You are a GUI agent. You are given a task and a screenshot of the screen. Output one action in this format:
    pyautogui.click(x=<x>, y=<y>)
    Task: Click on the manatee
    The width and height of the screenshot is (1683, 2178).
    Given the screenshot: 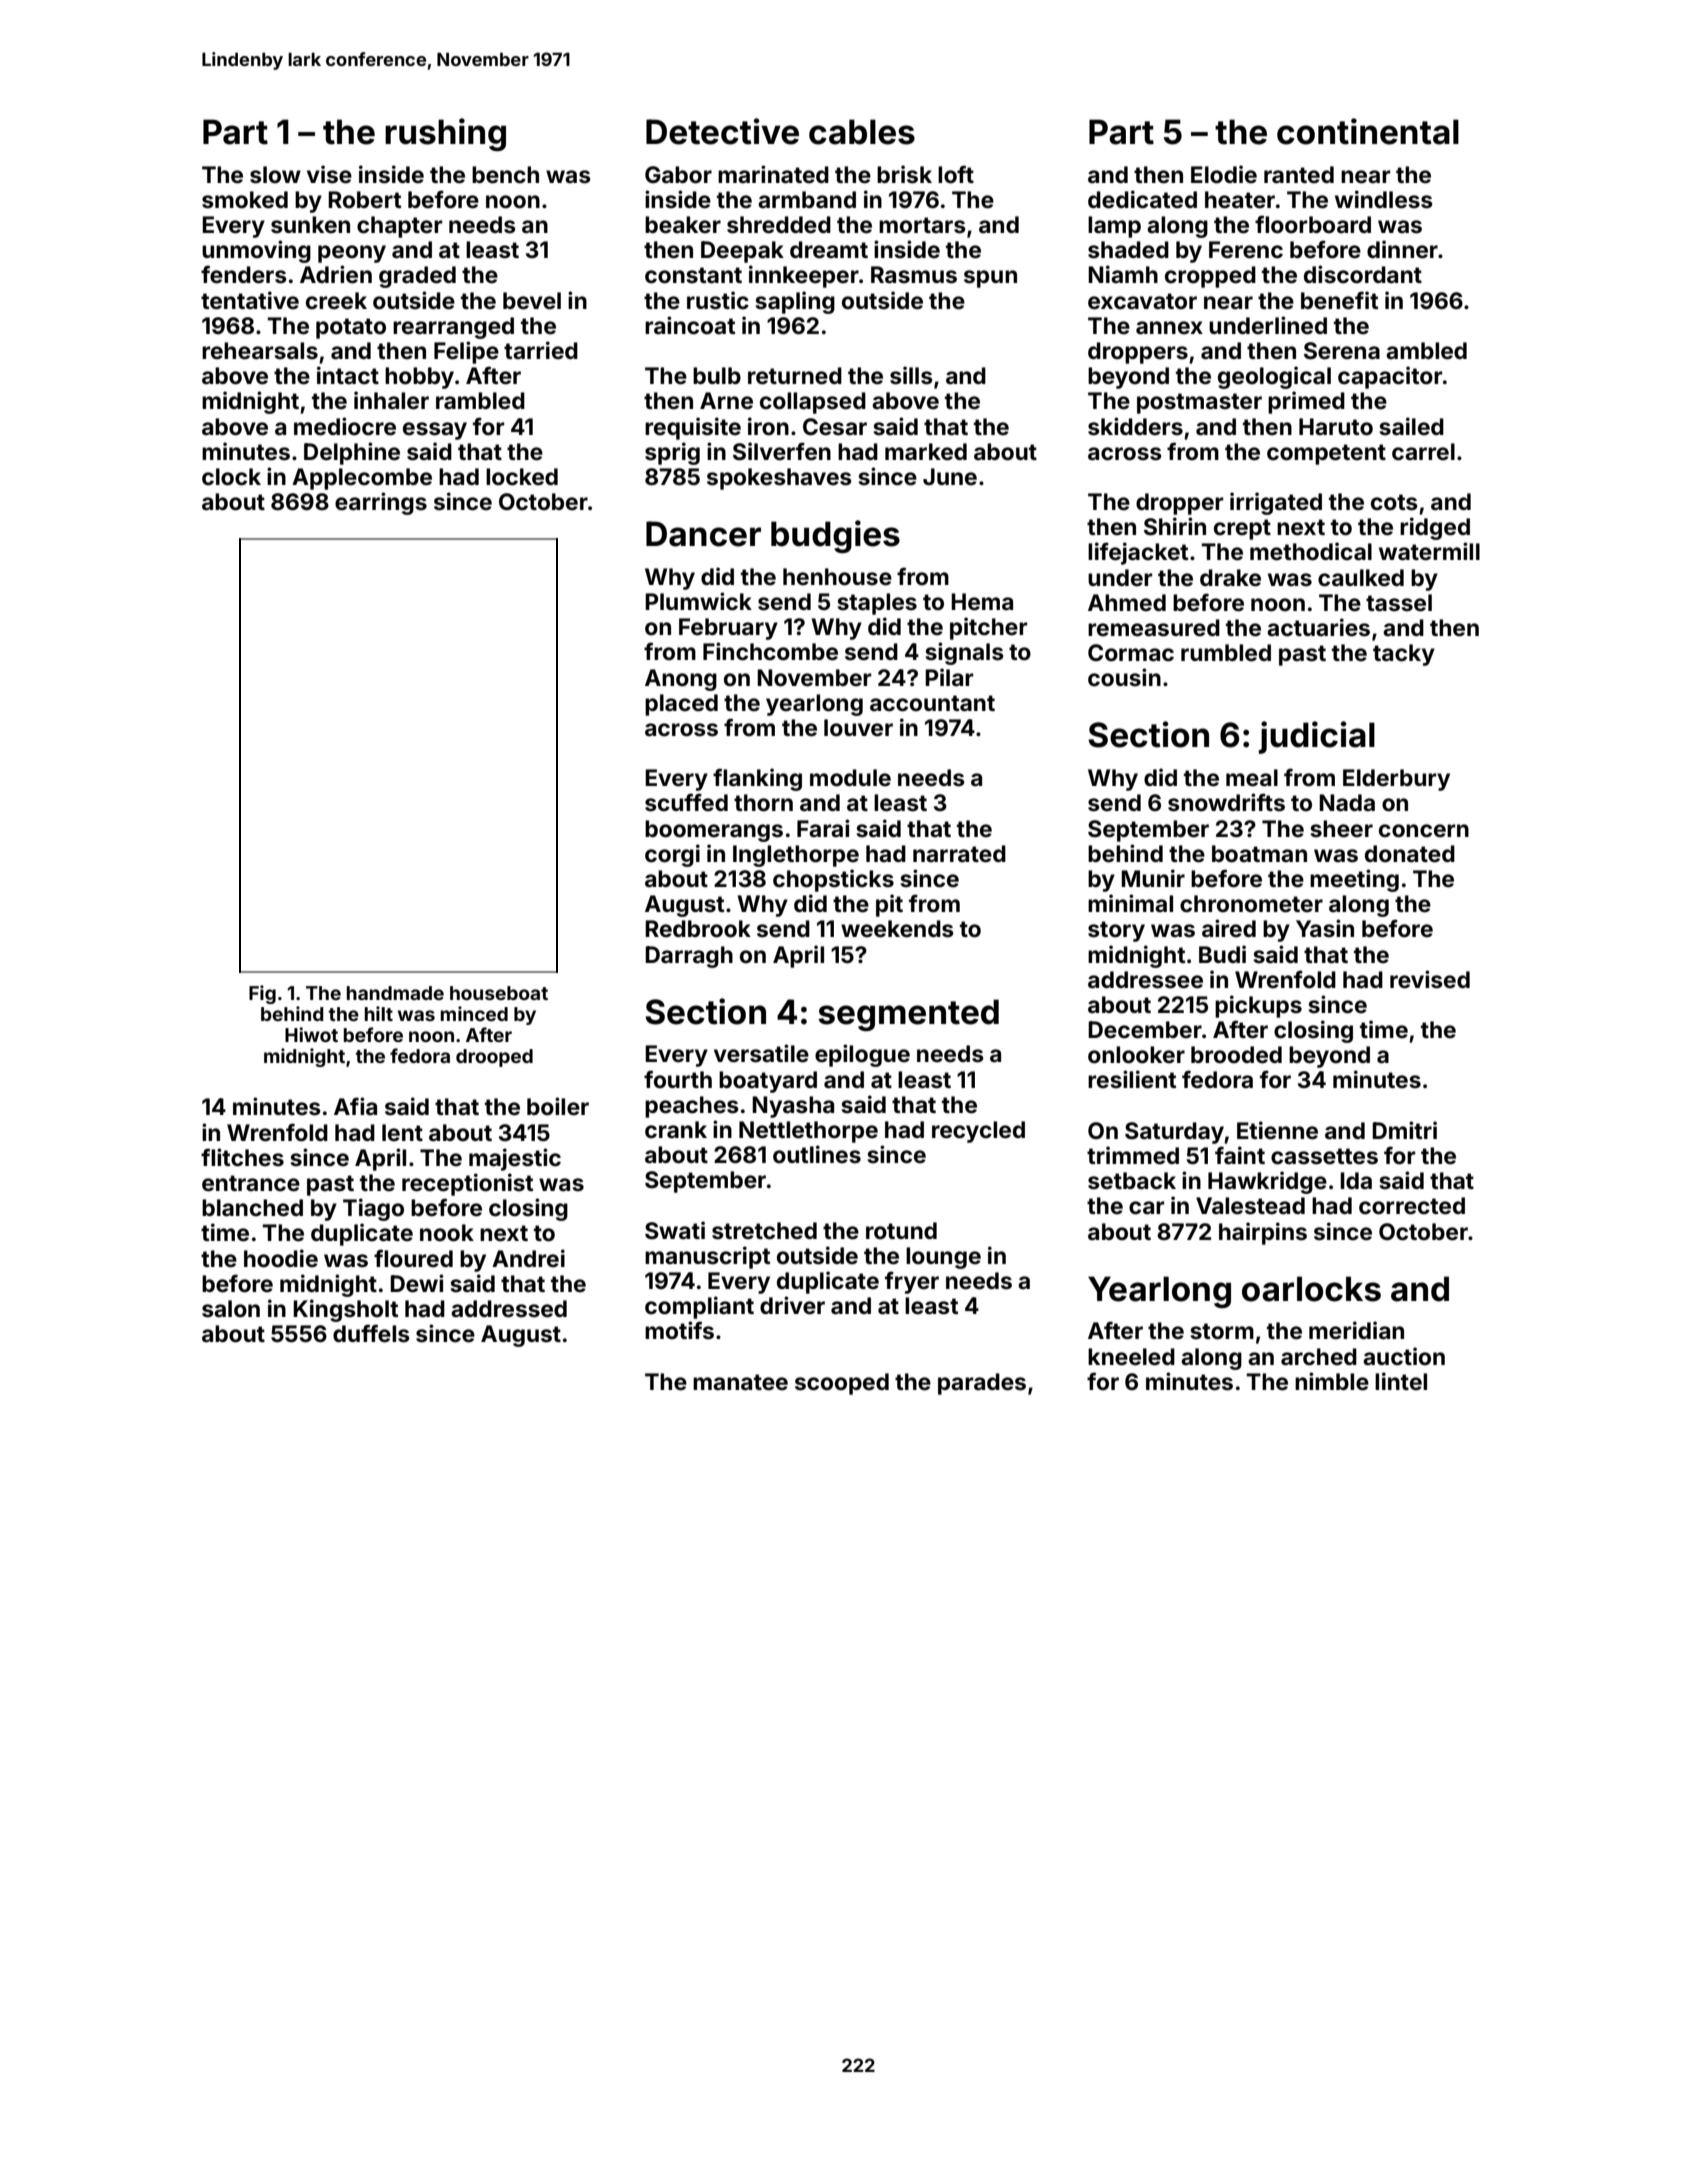 What is the action you would take?
    pyautogui.click(x=740, y=1382)
